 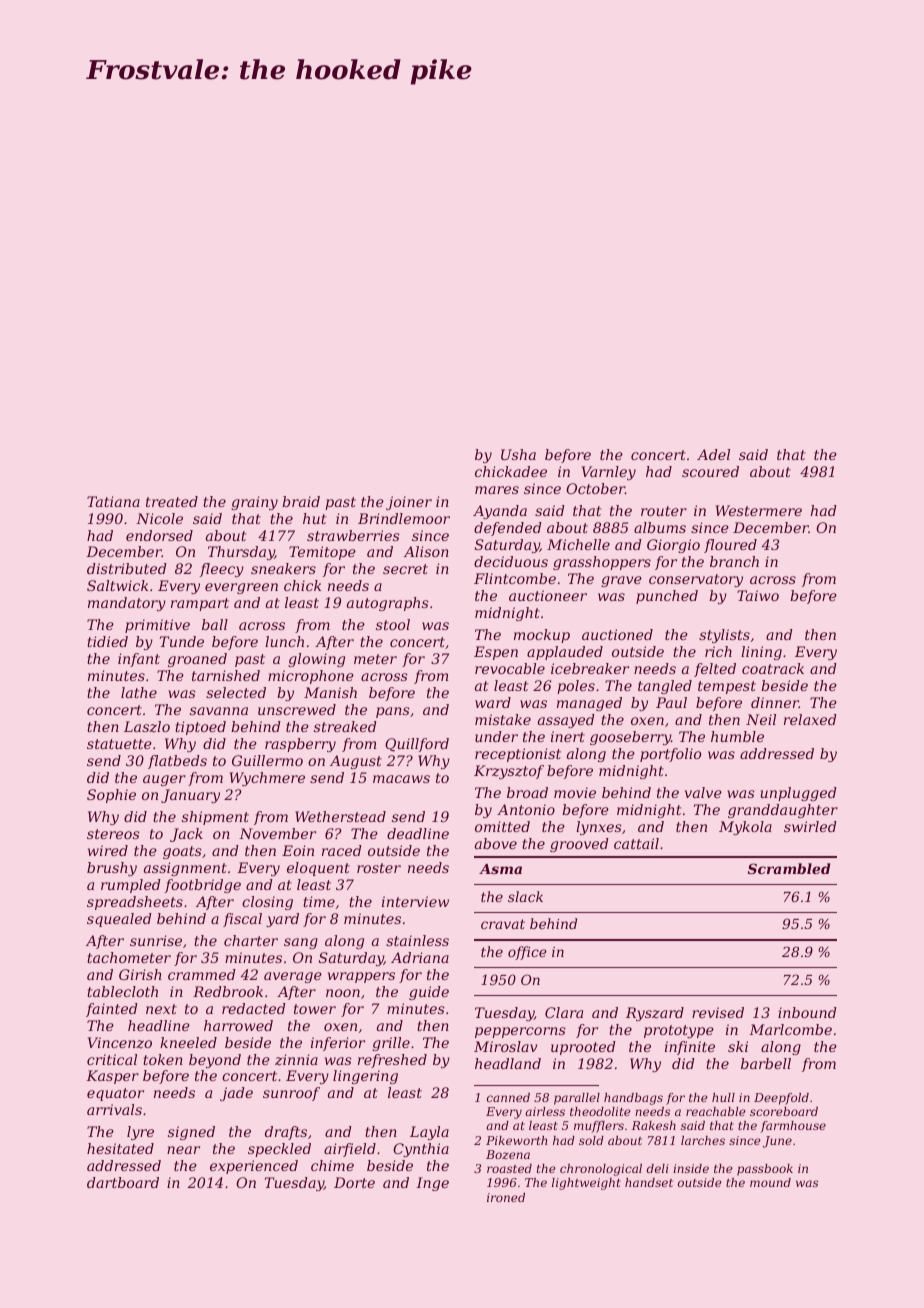 What do you see at coordinates (112, 1059) in the screenshot?
I see `critical` at bounding box center [112, 1059].
